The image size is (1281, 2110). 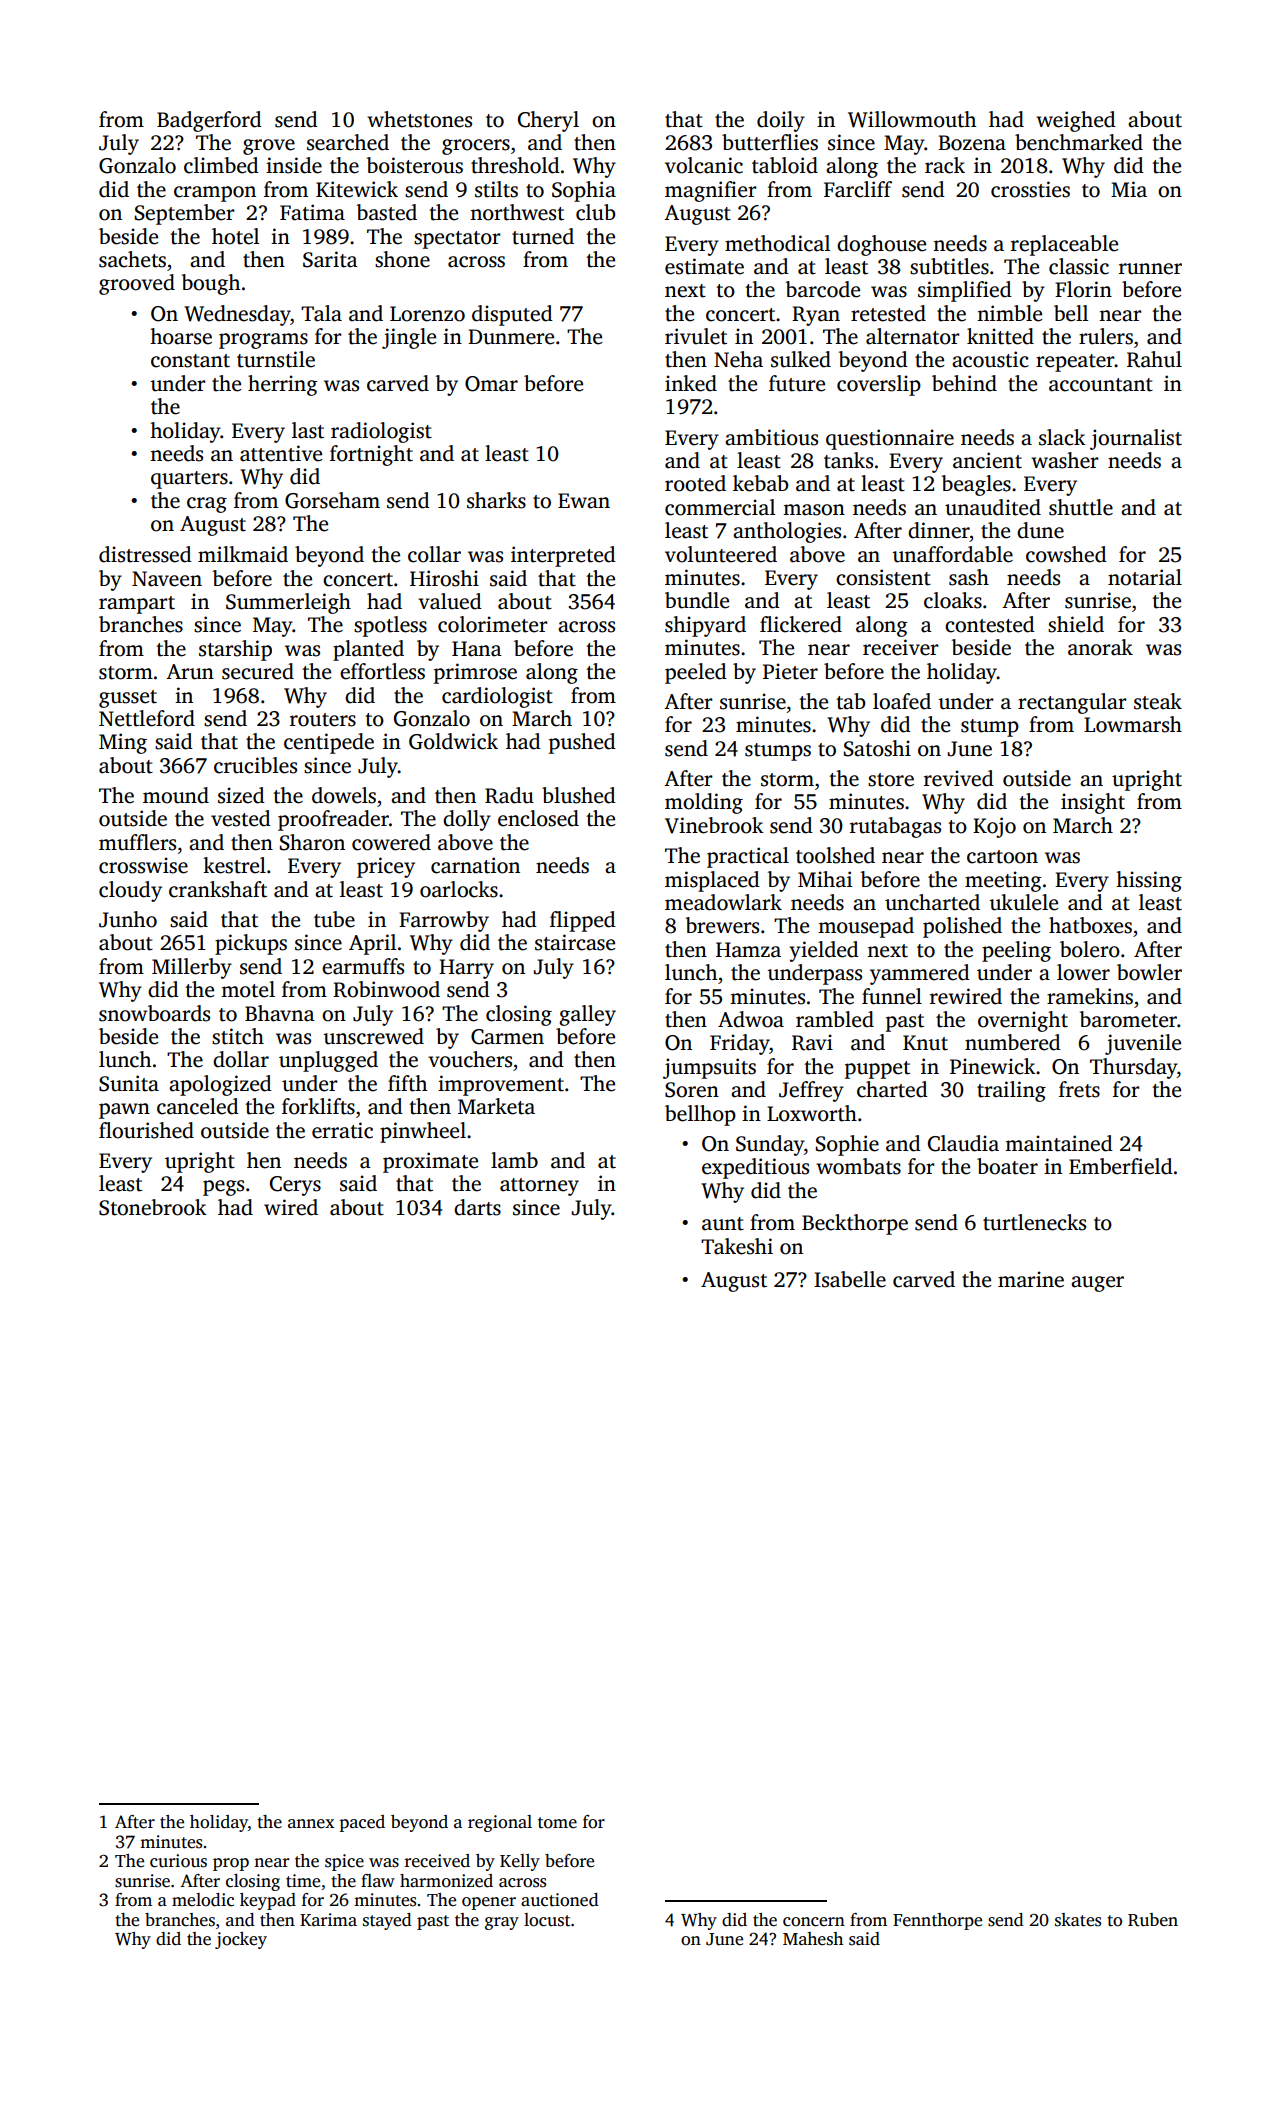 I want to click on Sarita, so click(x=330, y=259).
